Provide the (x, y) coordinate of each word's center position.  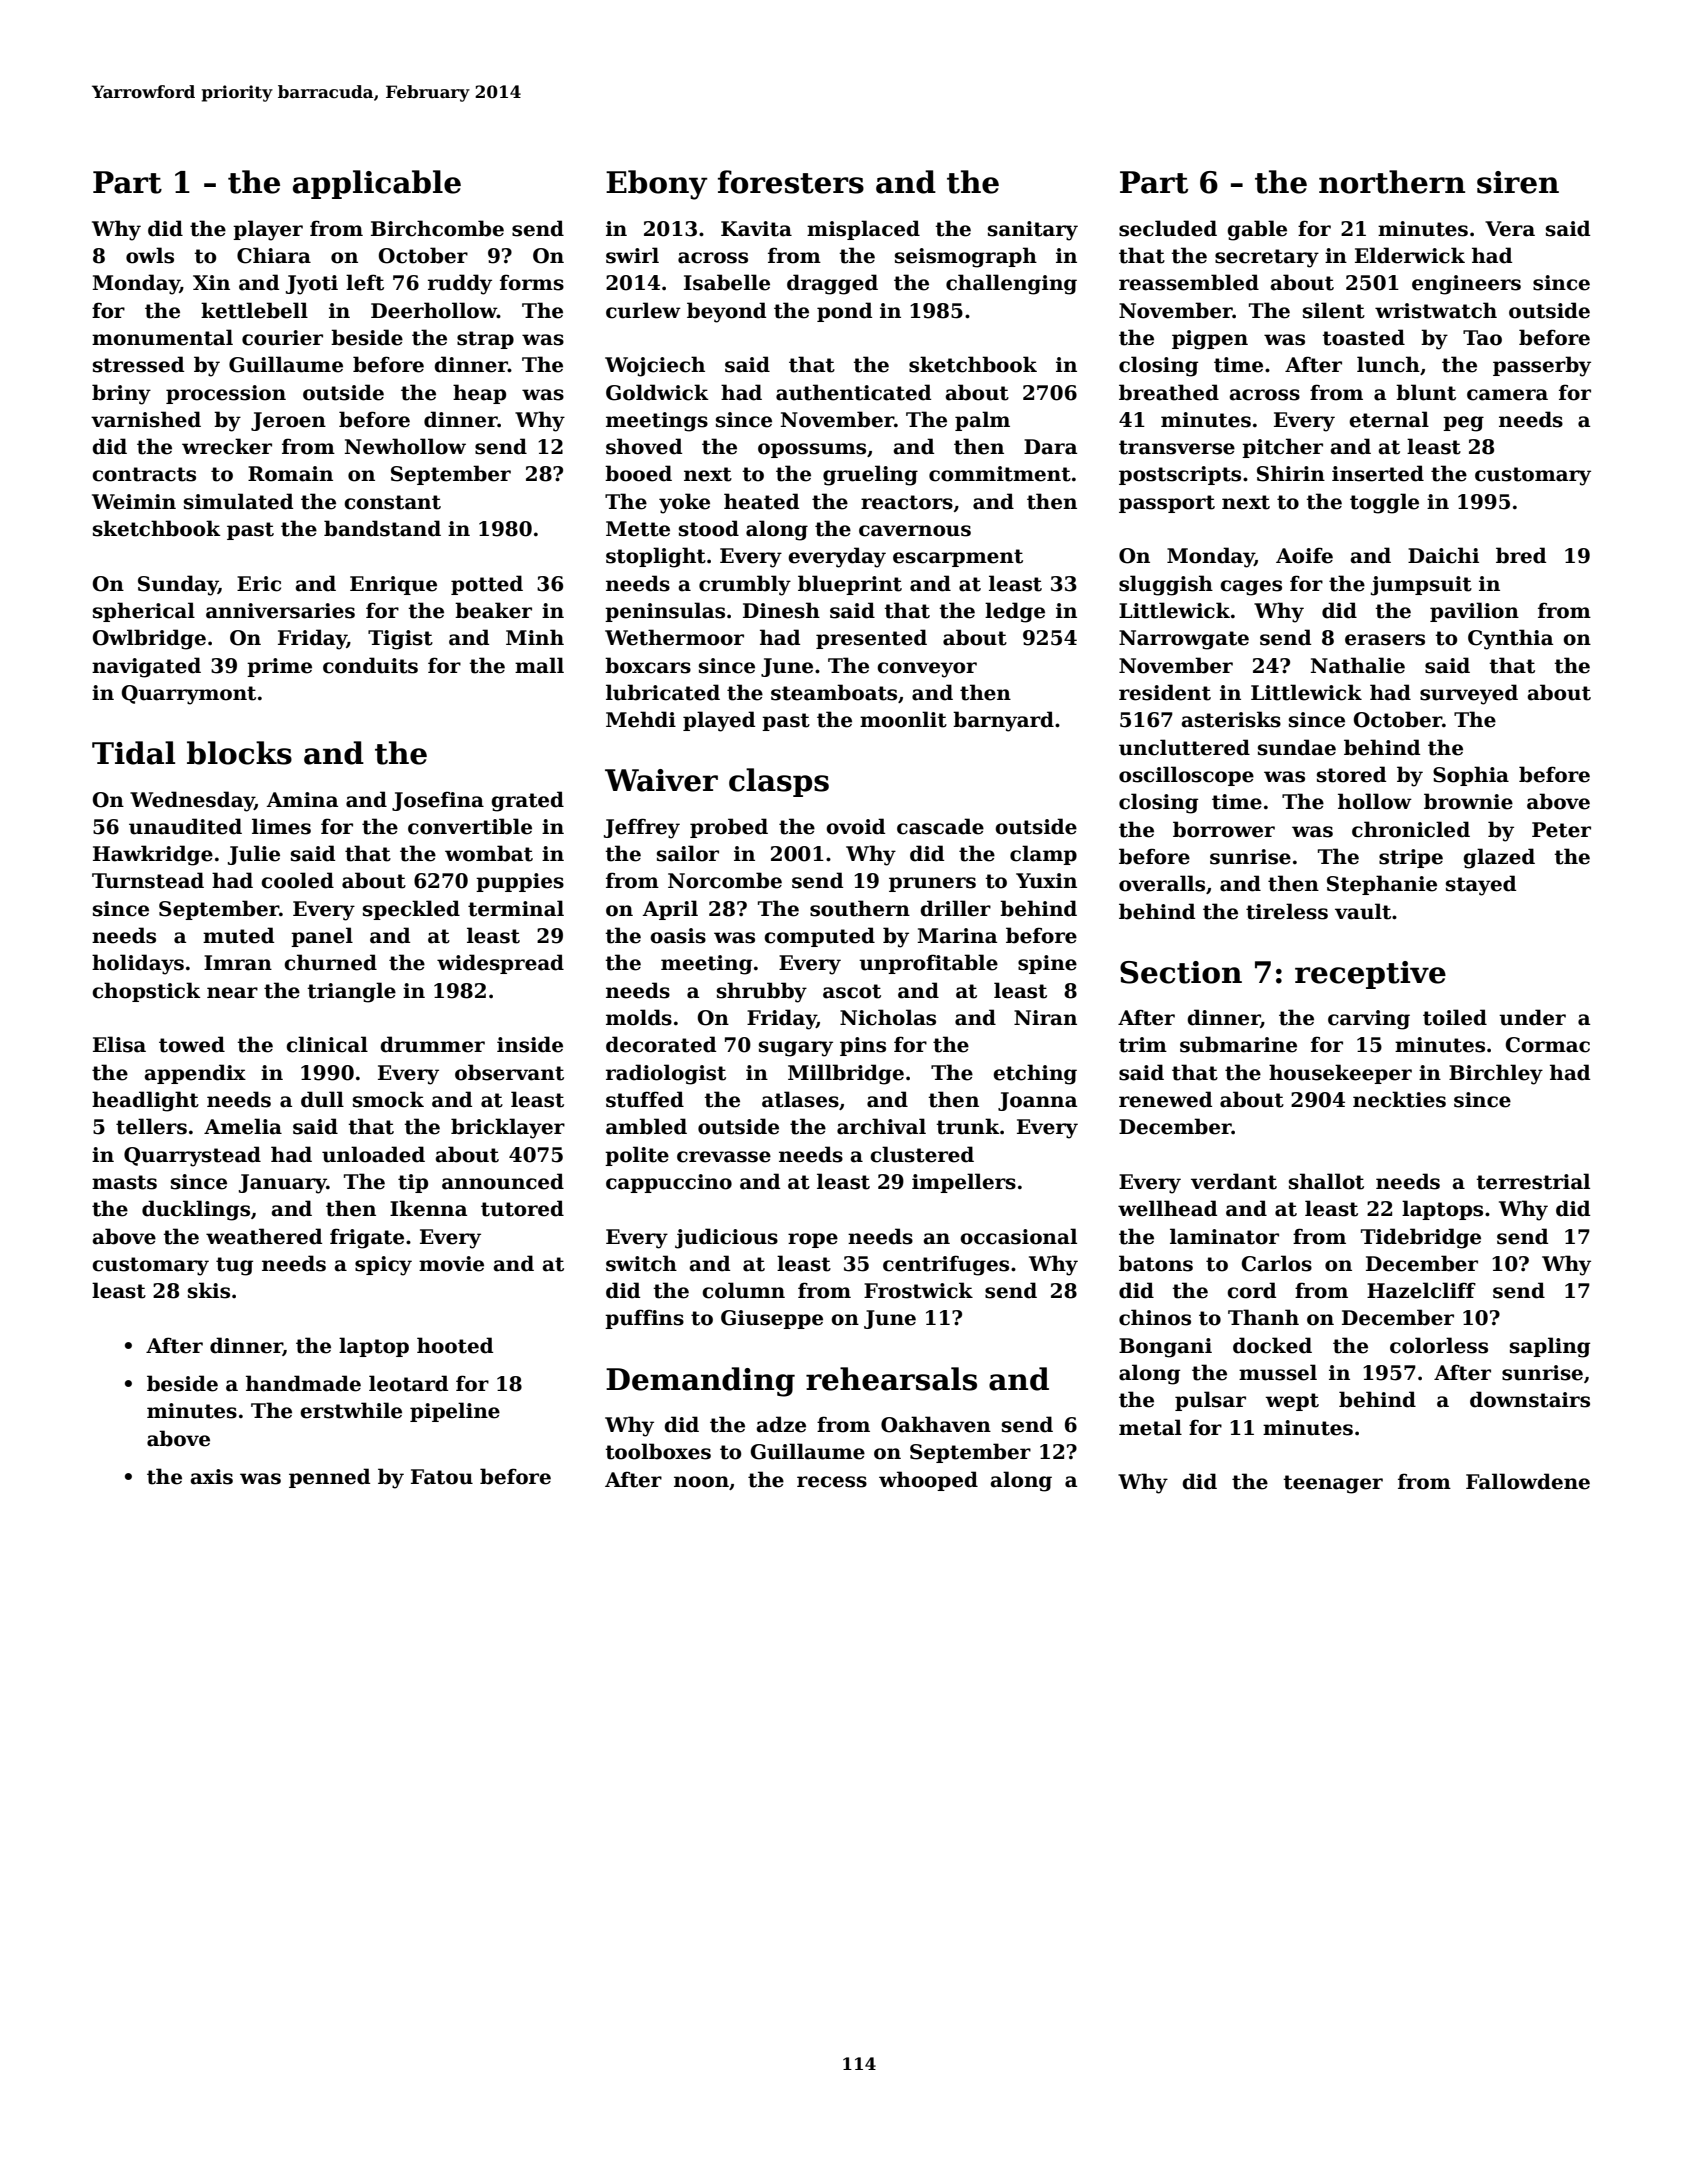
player (268, 230)
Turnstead (148, 880)
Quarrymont (189, 695)
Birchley (1496, 1074)
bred (1521, 555)
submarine (1238, 1044)
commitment (1000, 474)
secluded (1168, 228)
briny (121, 394)
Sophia (1471, 776)
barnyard (1003, 721)
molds (639, 1017)
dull (322, 1099)
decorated (661, 1044)
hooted (455, 1345)
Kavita (756, 229)
